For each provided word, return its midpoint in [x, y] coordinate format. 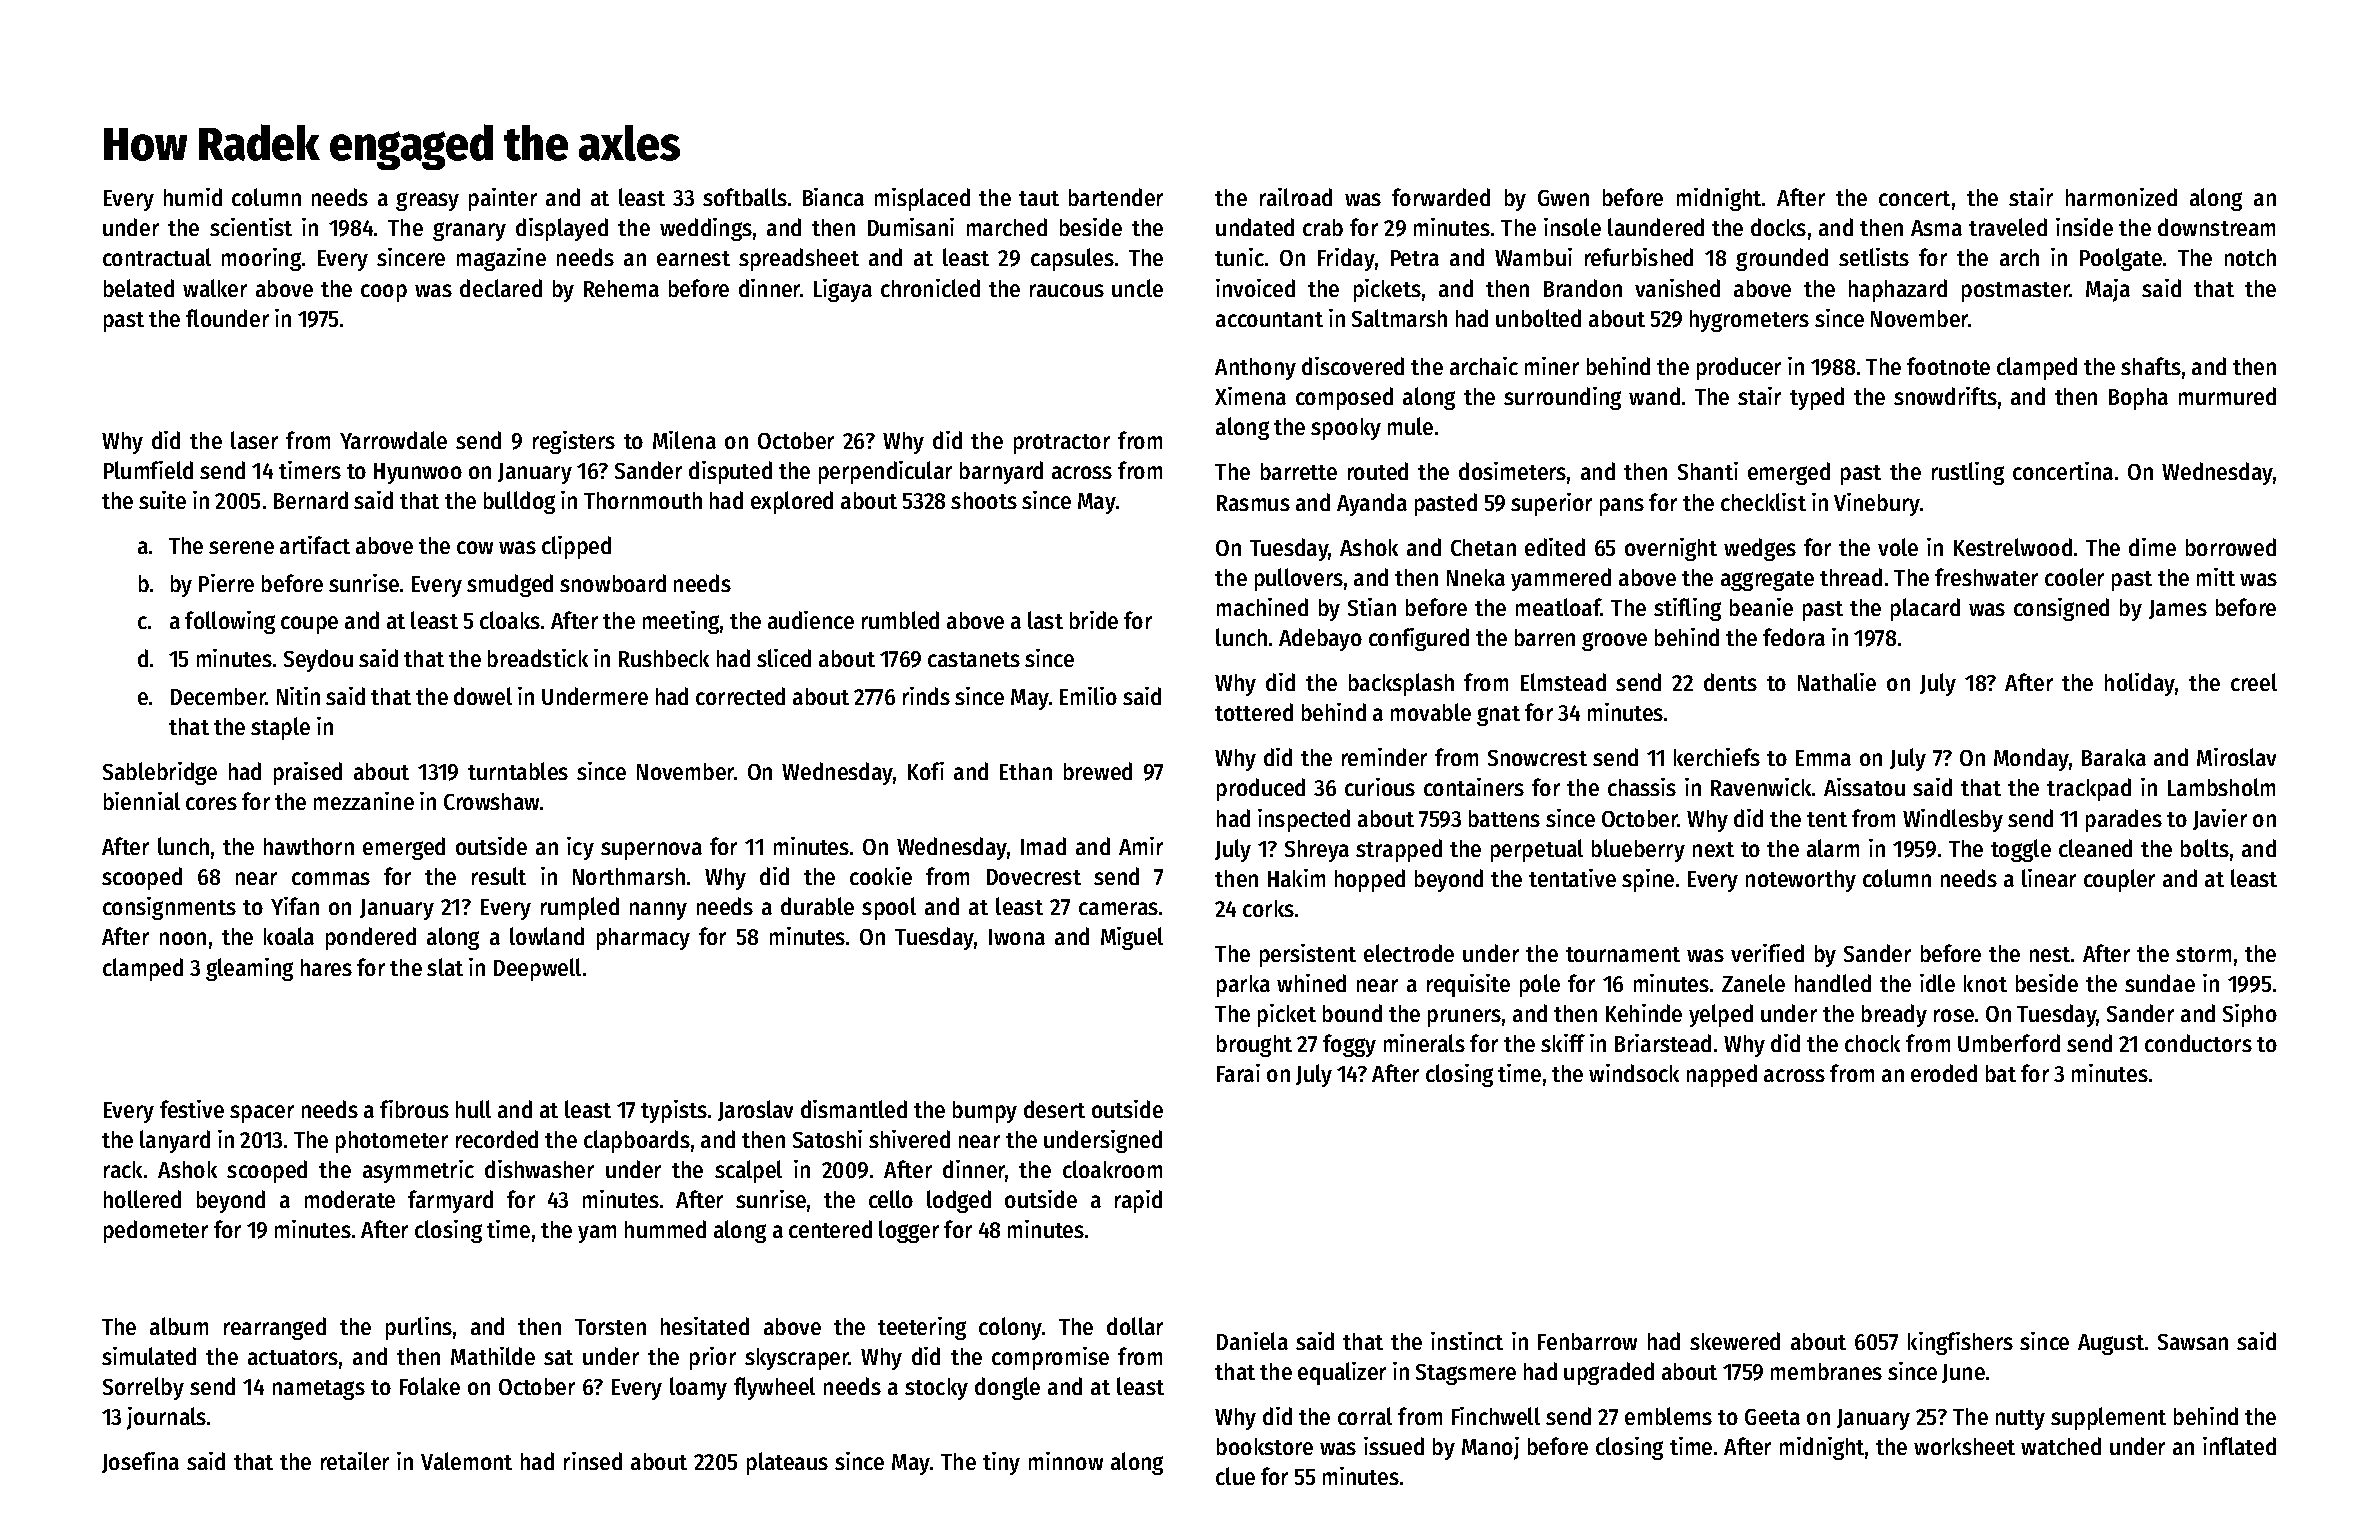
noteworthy [1801, 881]
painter [503, 199]
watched [2061, 1446]
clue [1235, 1476]
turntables [518, 771]
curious [1380, 787]
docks [1778, 227]
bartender [1116, 197]
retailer [355, 1461]
